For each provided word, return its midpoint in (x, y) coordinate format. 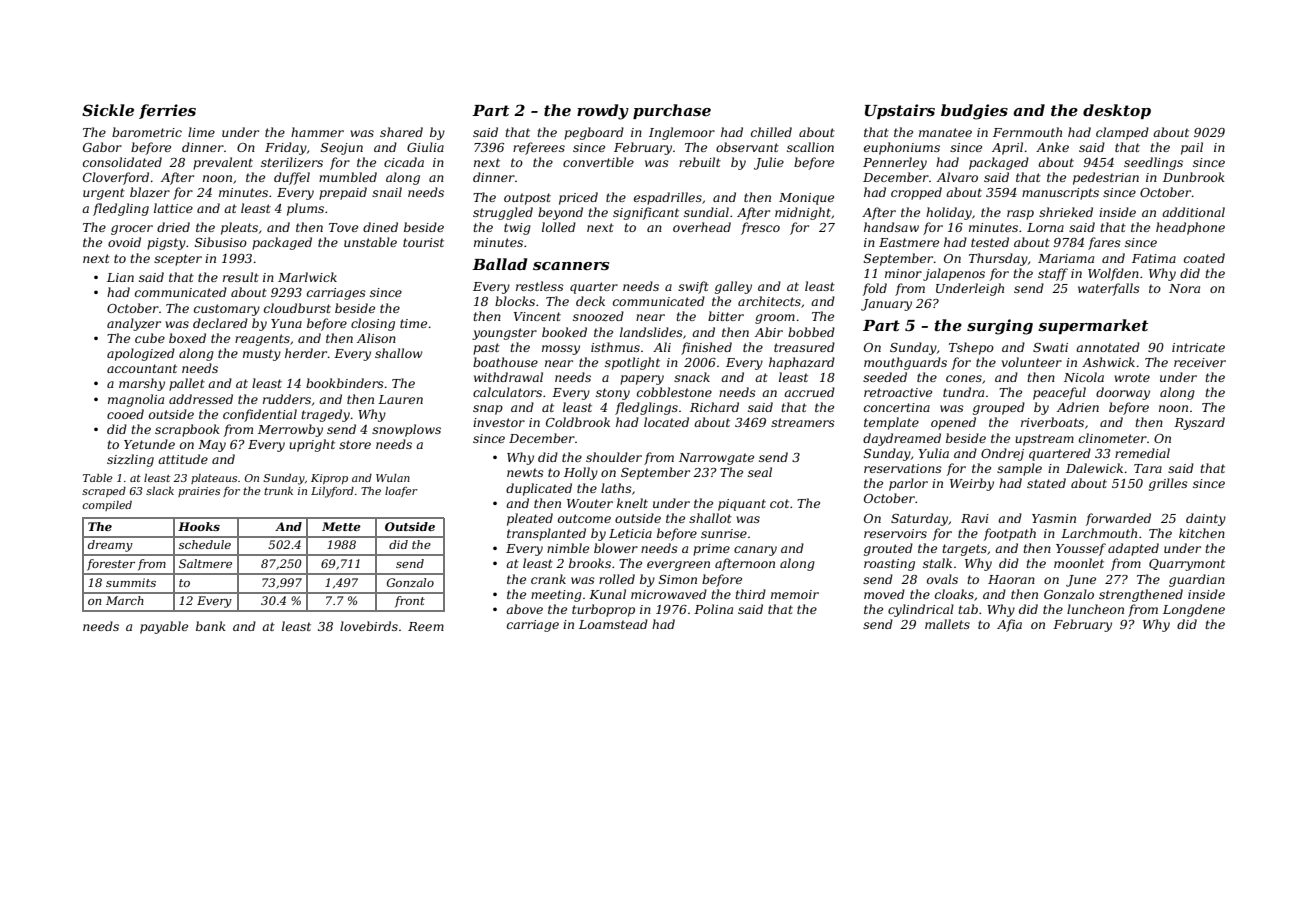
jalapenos (954, 274)
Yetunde (149, 444)
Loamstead (613, 624)
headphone (1190, 228)
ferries (167, 111)
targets (964, 550)
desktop (1117, 111)
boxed (187, 338)
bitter (726, 316)
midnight (803, 213)
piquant (742, 505)
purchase (672, 111)
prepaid (343, 193)
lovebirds (369, 626)
